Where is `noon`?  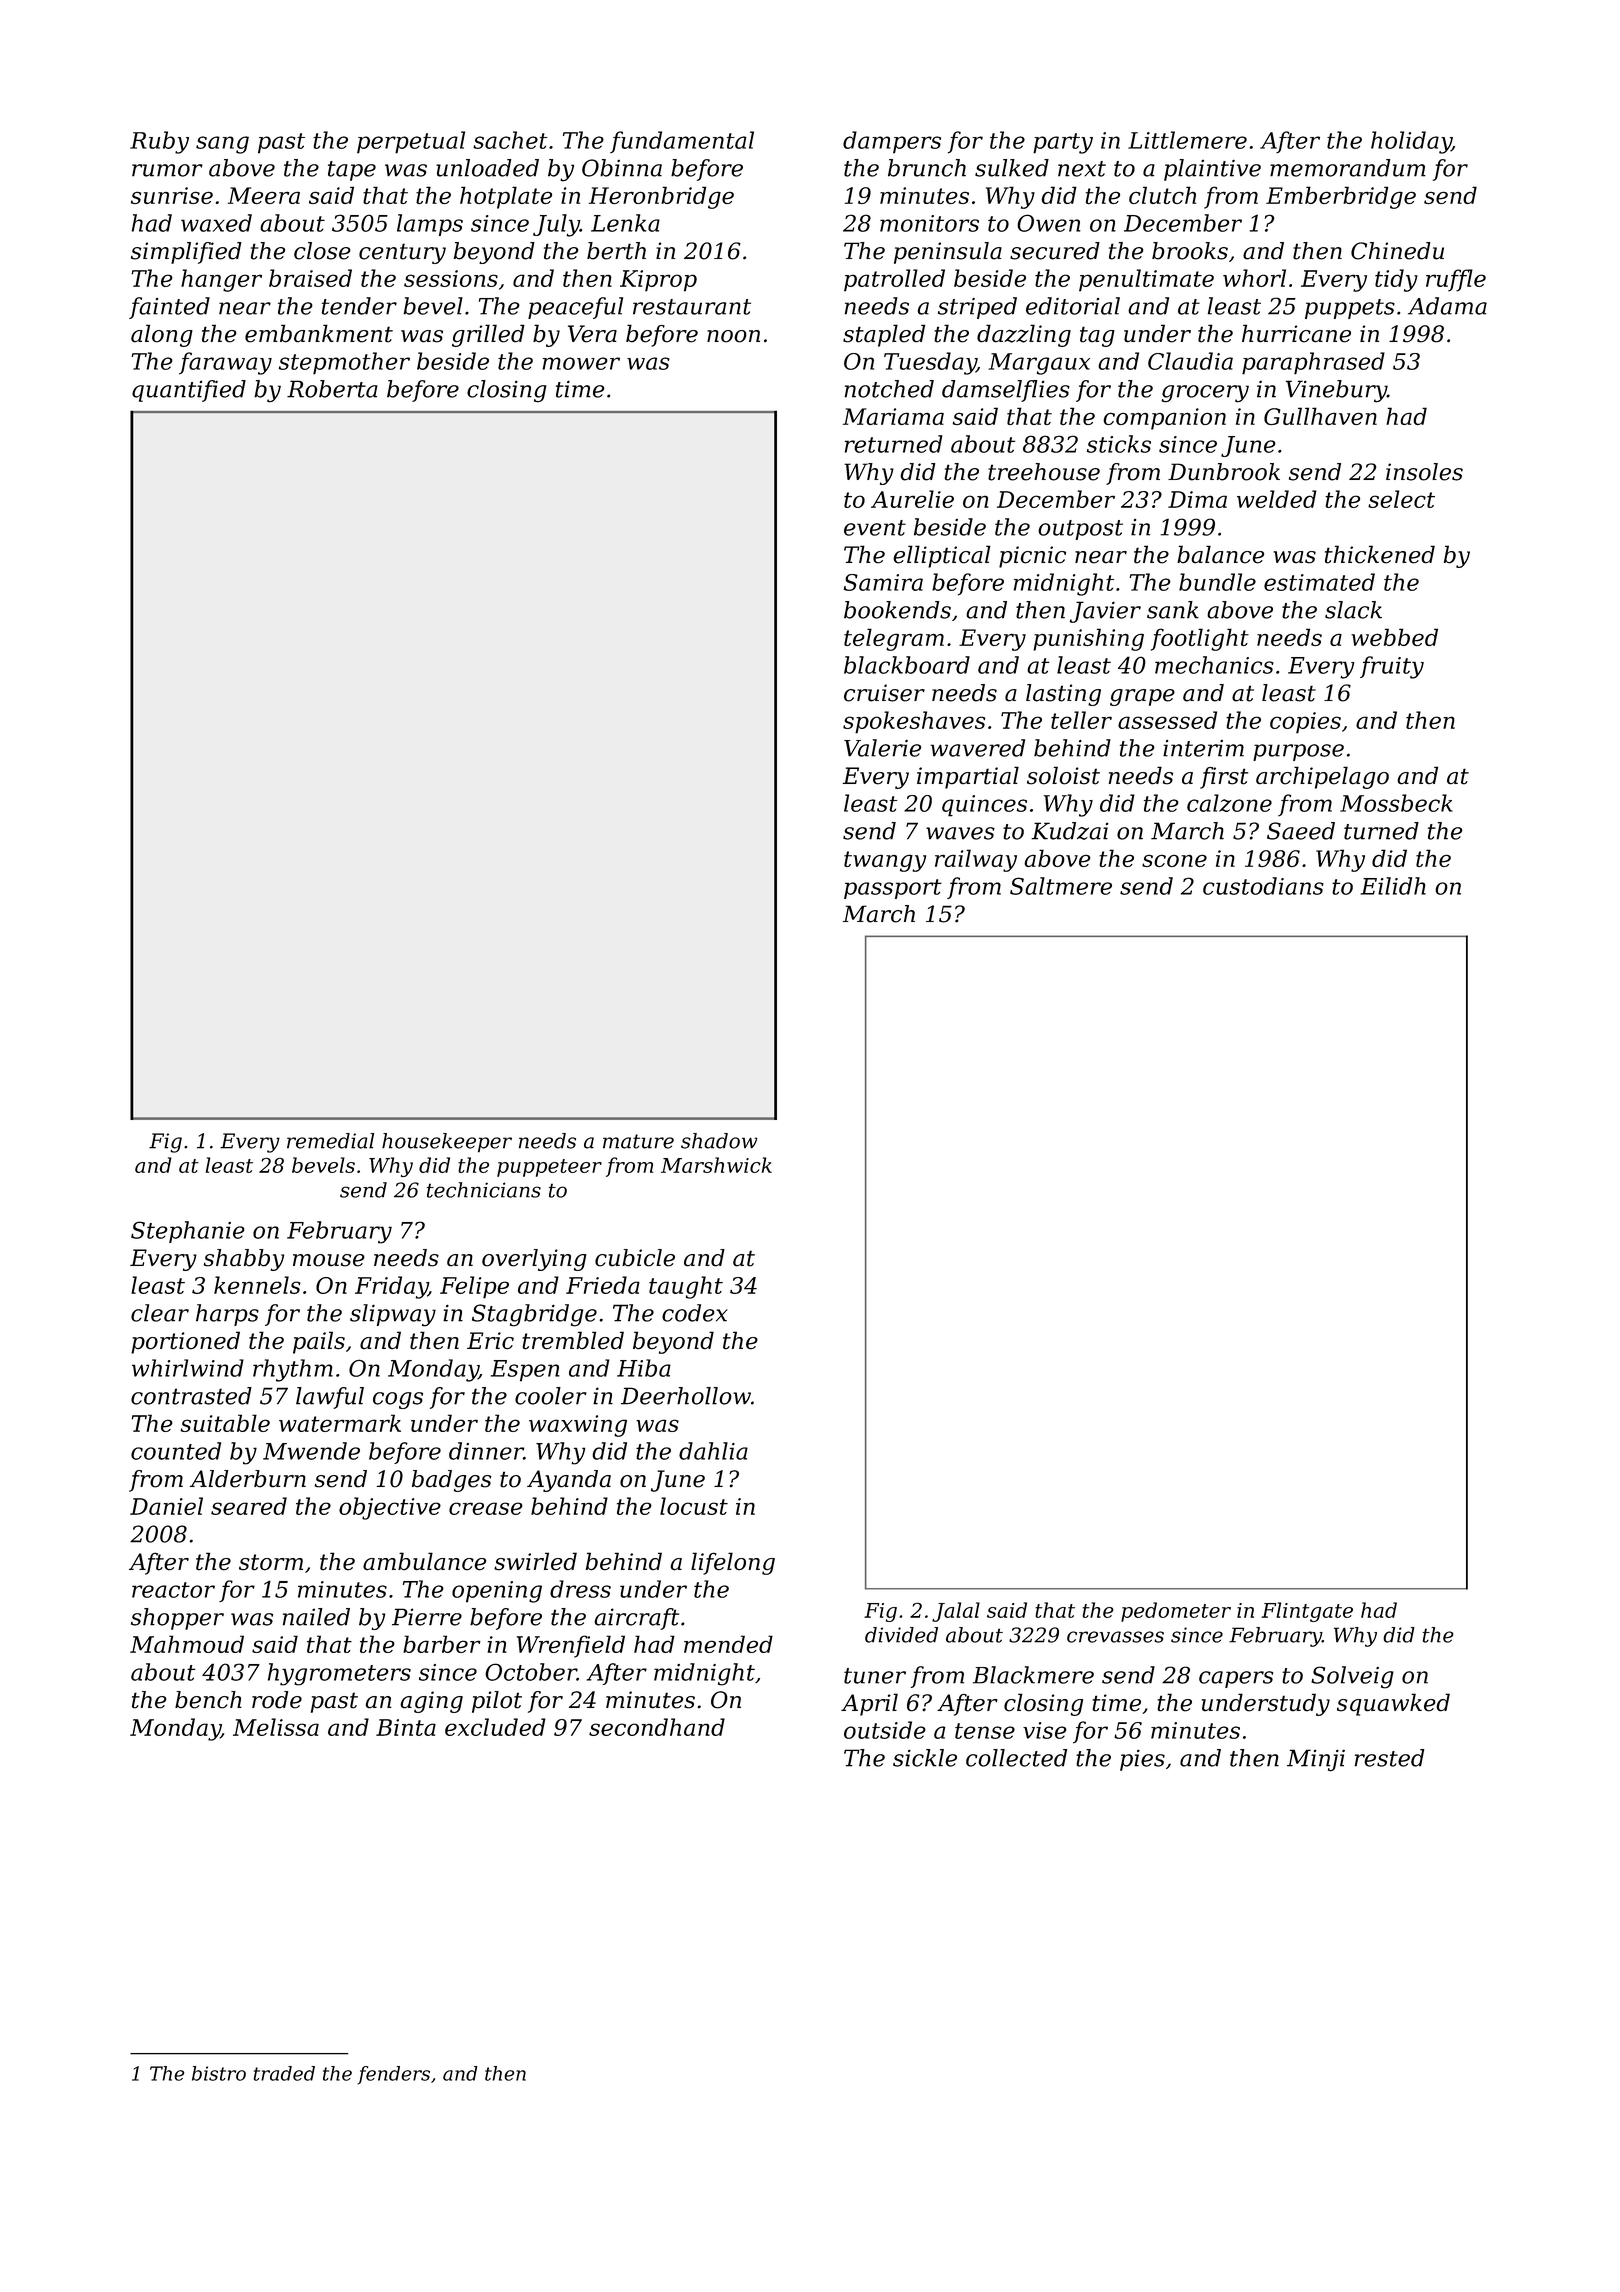 noon is located at coordinates (733, 336).
